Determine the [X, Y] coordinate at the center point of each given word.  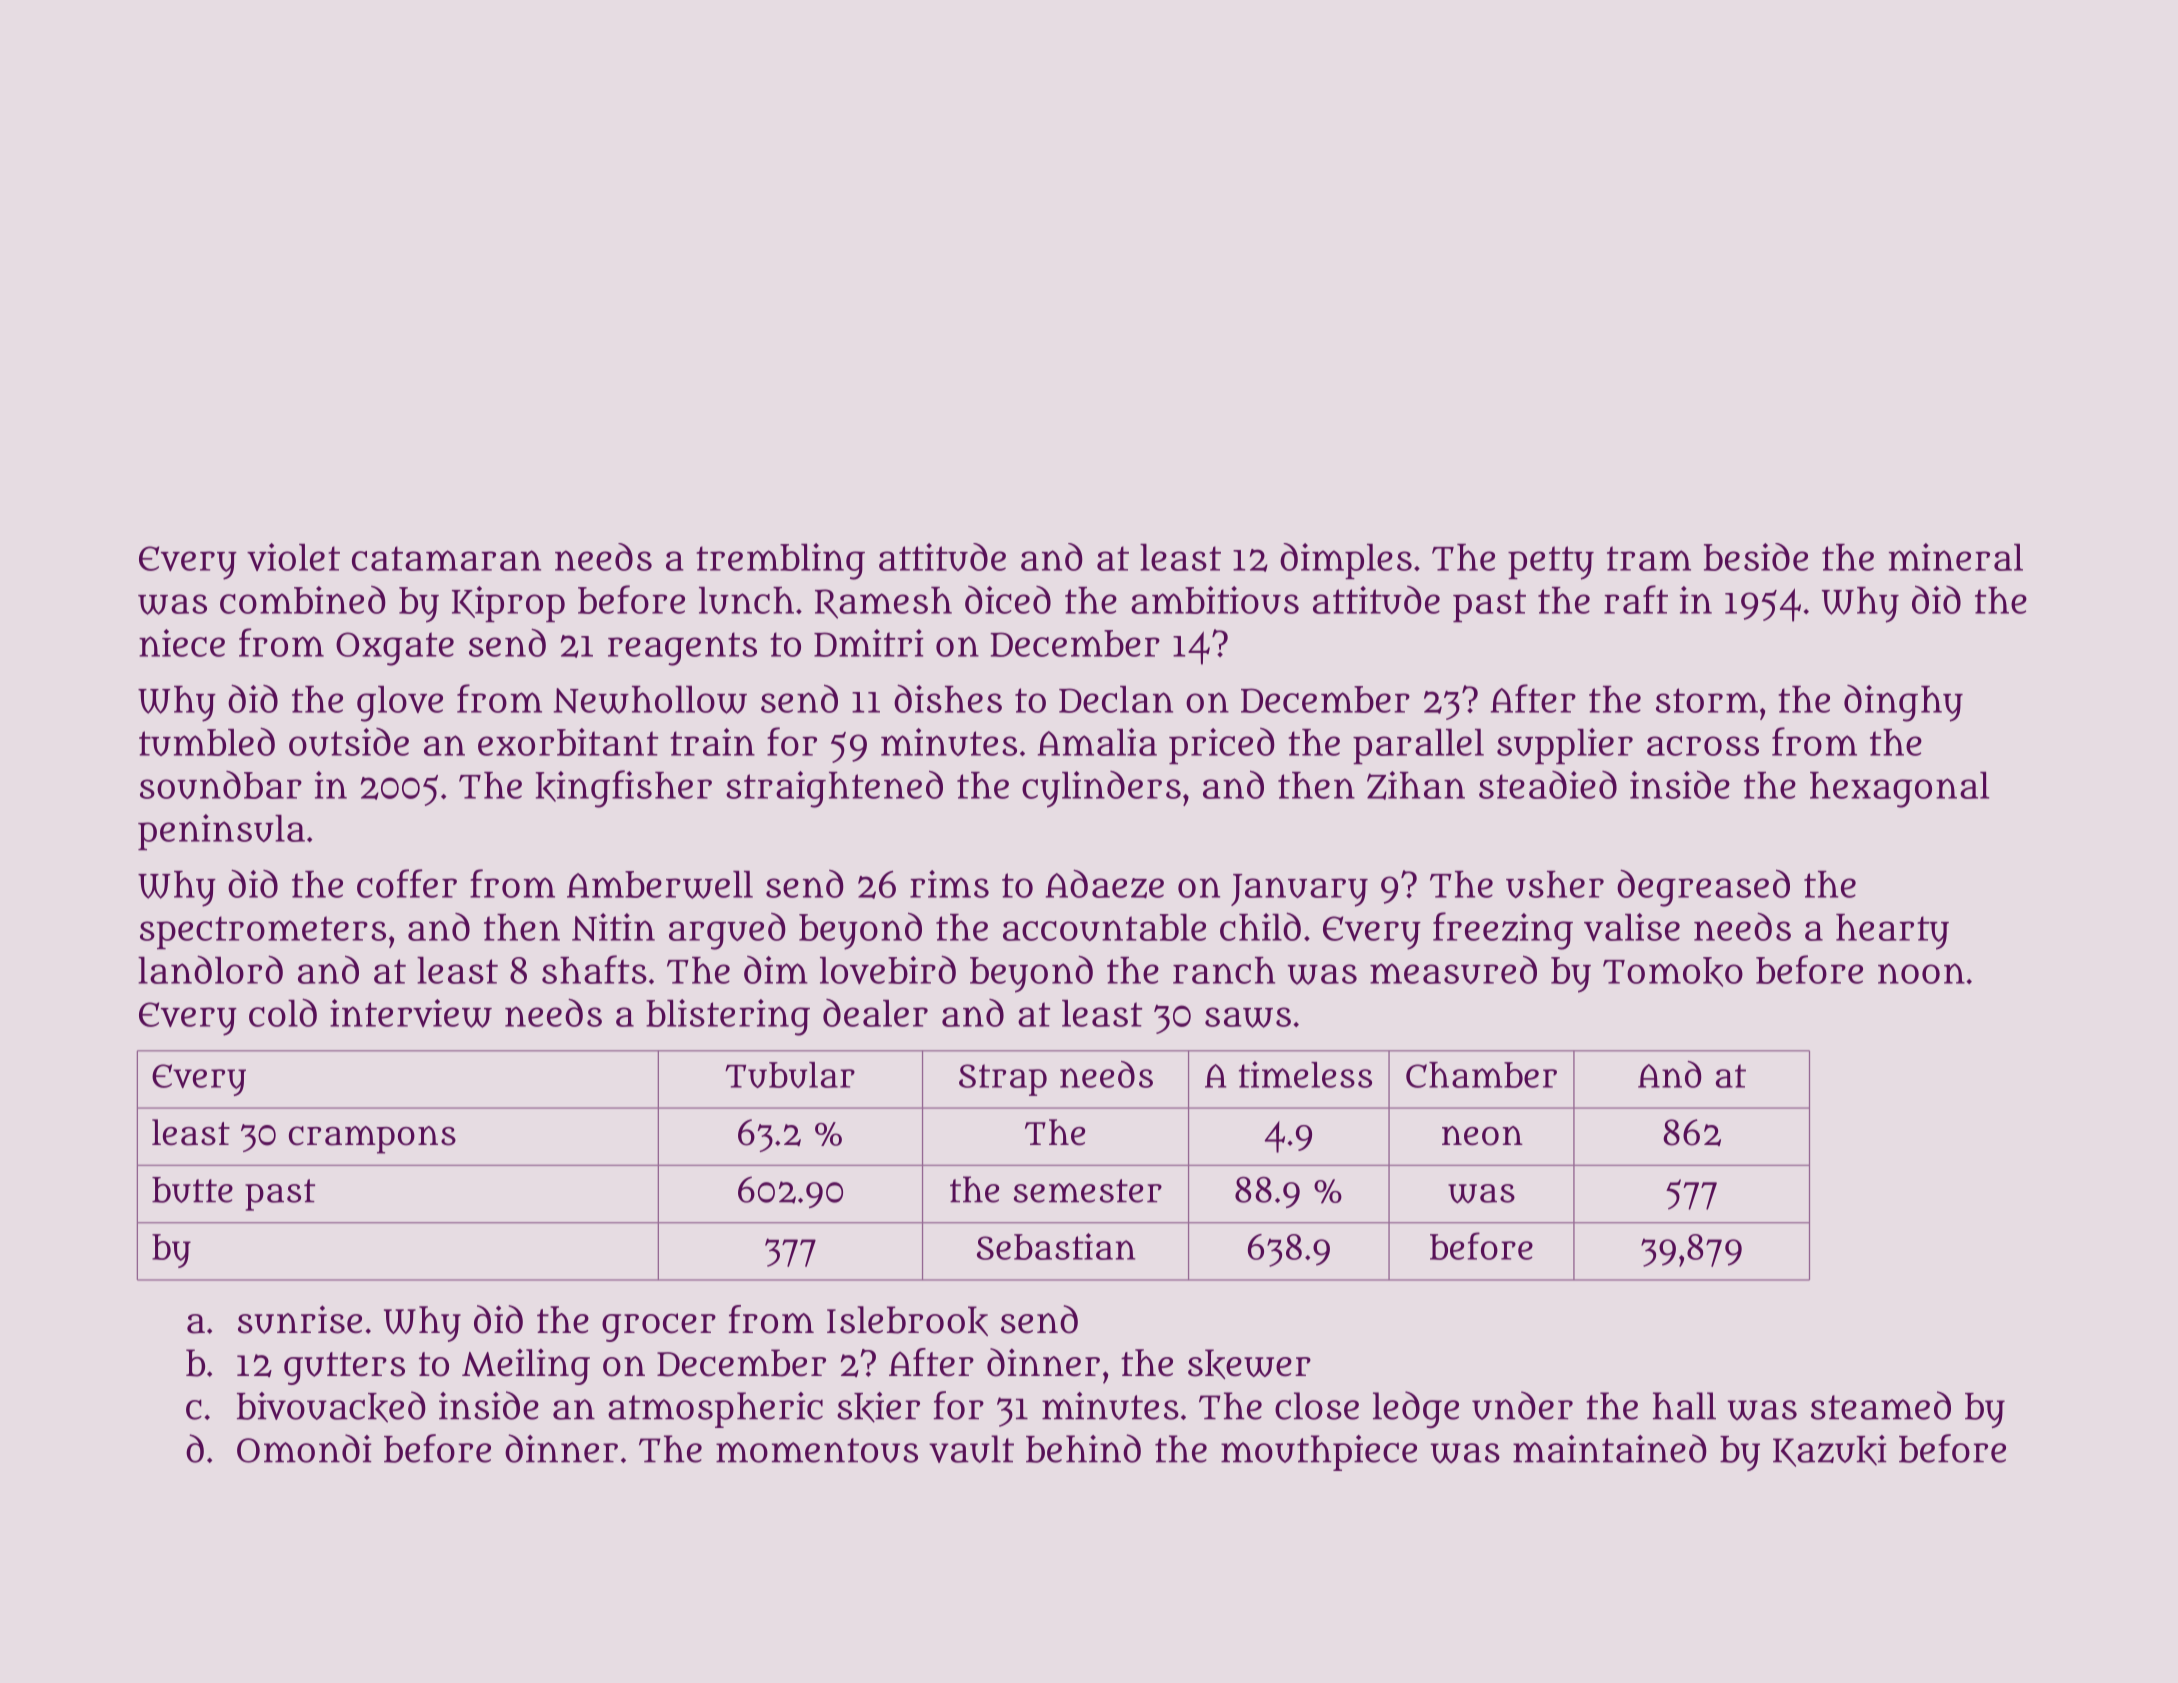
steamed [1881, 1405]
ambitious [1215, 600]
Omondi [304, 1448]
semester [1088, 1191]
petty [1551, 563]
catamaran [446, 558]
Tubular [790, 1075]
